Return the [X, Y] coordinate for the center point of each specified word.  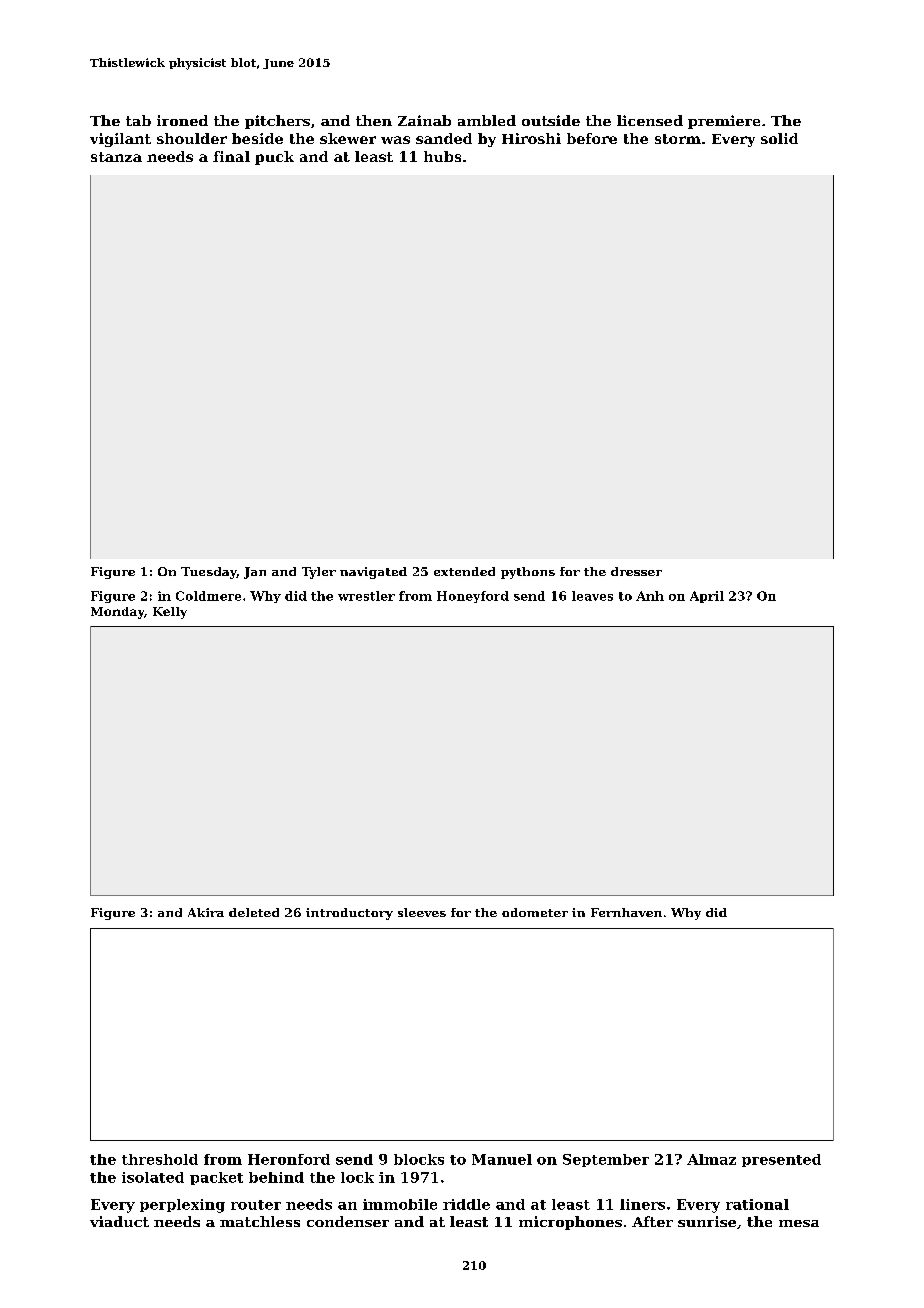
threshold [160, 1159]
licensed [650, 120]
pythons [528, 573]
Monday [117, 613]
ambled [487, 120]
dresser [636, 571]
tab [138, 120]
